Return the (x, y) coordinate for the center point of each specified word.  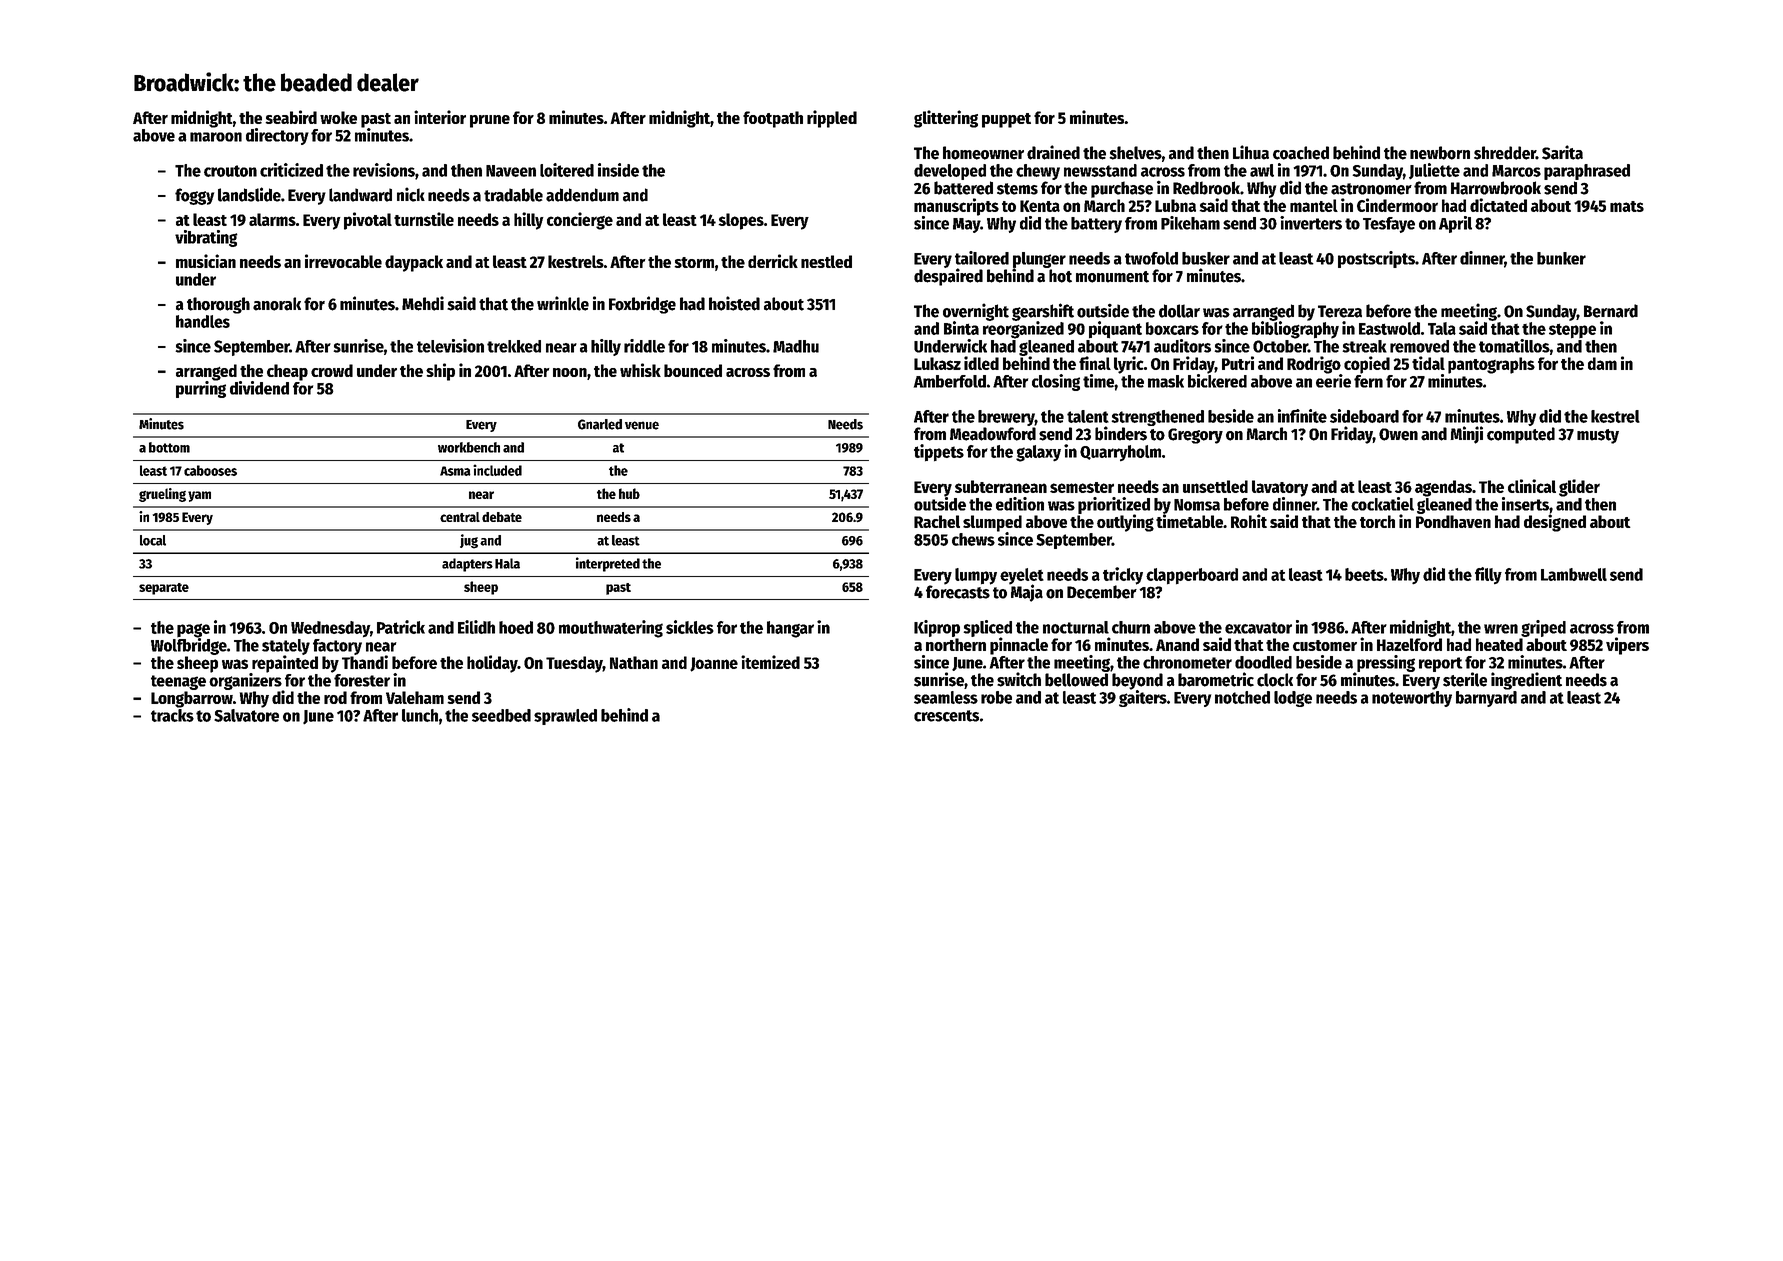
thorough (218, 305)
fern (1368, 381)
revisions (384, 170)
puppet (1006, 120)
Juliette (1434, 171)
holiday (492, 664)
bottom (169, 447)
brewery (1006, 418)
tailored (982, 258)
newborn (1440, 153)
